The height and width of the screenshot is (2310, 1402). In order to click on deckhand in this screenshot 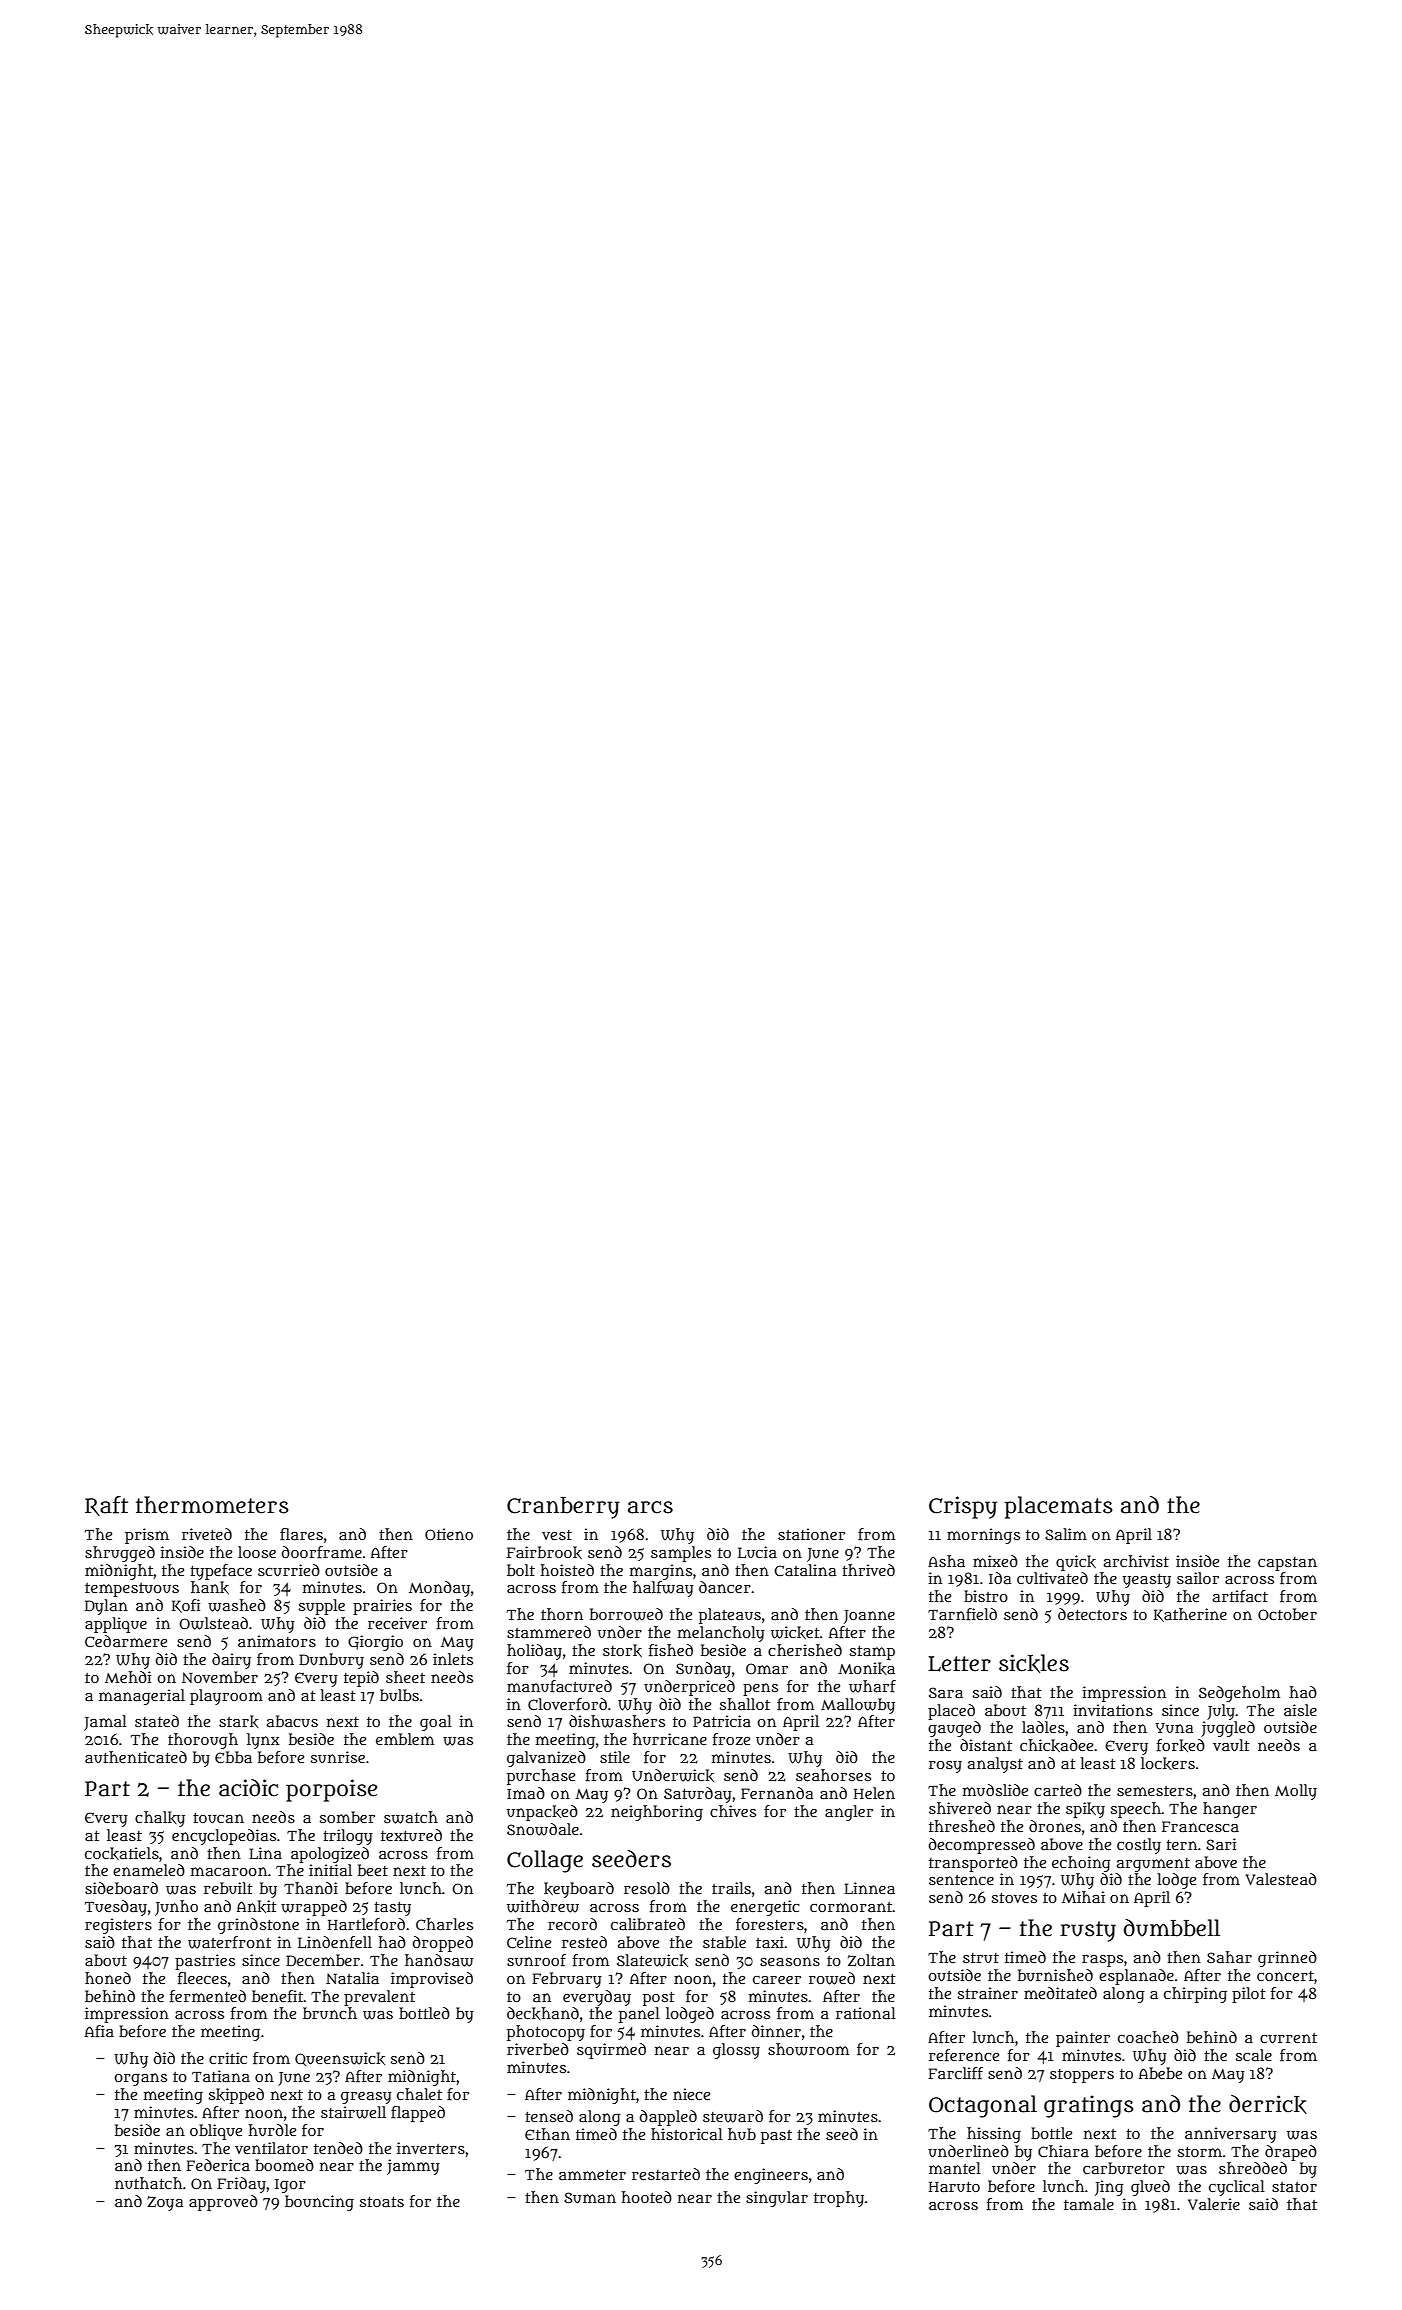, I will do `click(543, 2013)`.
